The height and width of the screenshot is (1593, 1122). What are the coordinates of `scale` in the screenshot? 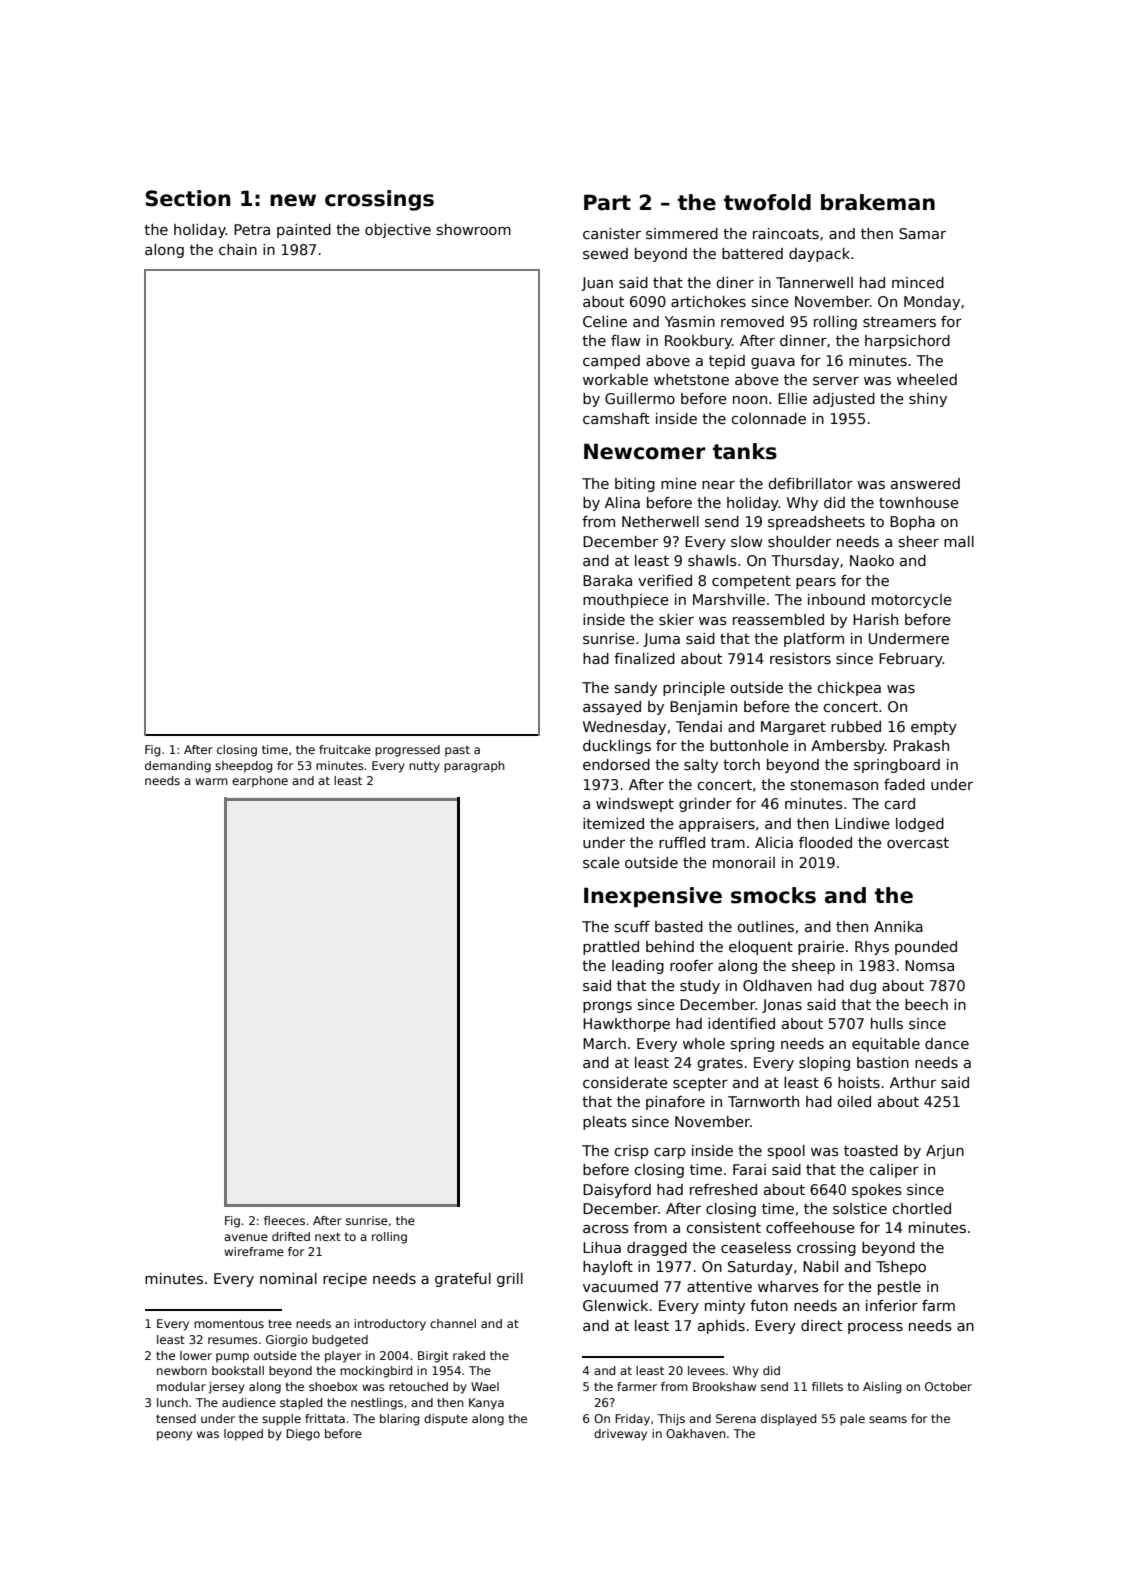 It's located at (601, 862).
